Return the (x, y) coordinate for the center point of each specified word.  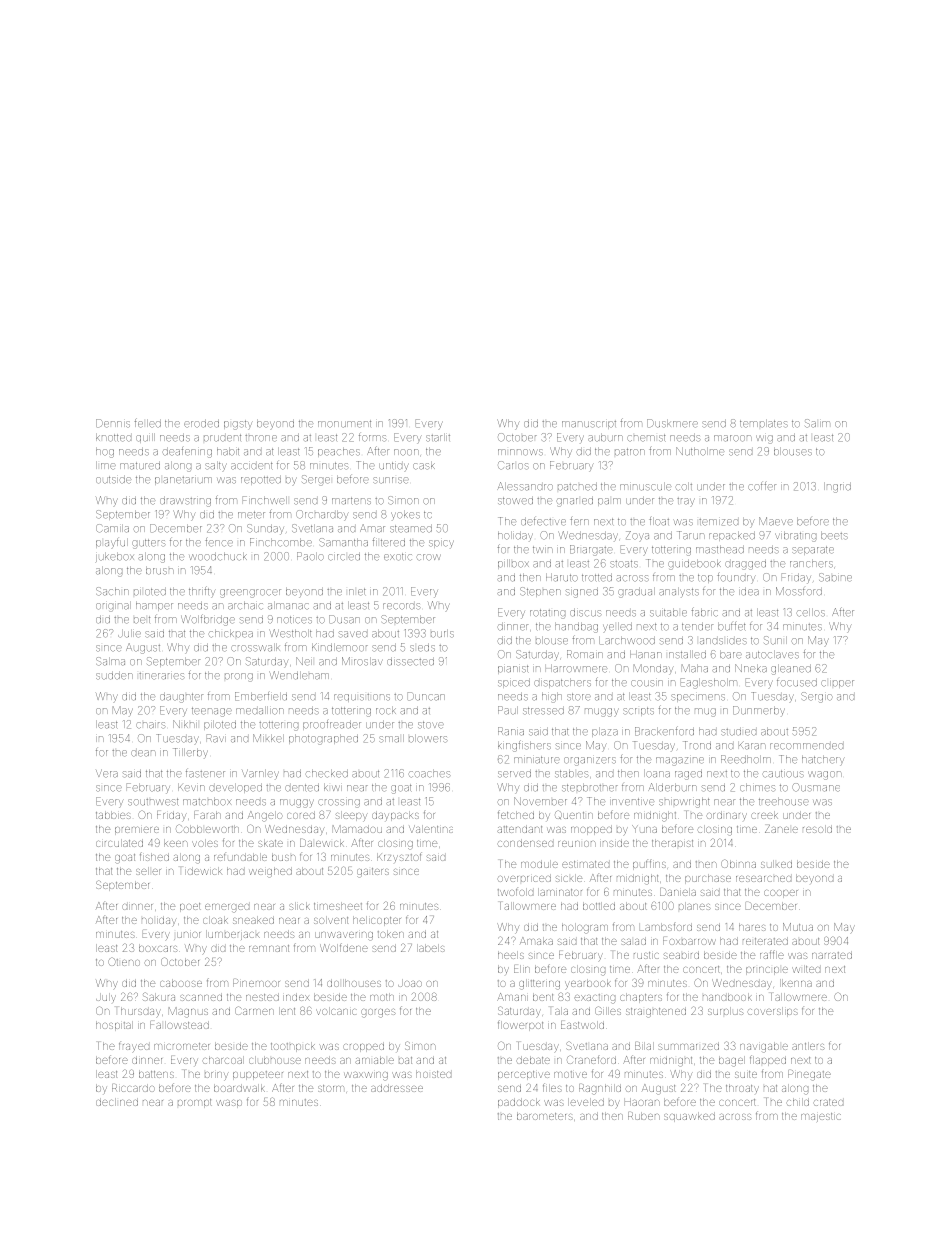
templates (764, 424)
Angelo (265, 816)
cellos (811, 613)
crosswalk (255, 648)
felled (148, 423)
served (514, 774)
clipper (837, 684)
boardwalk (239, 1088)
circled (344, 557)
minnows (520, 452)
